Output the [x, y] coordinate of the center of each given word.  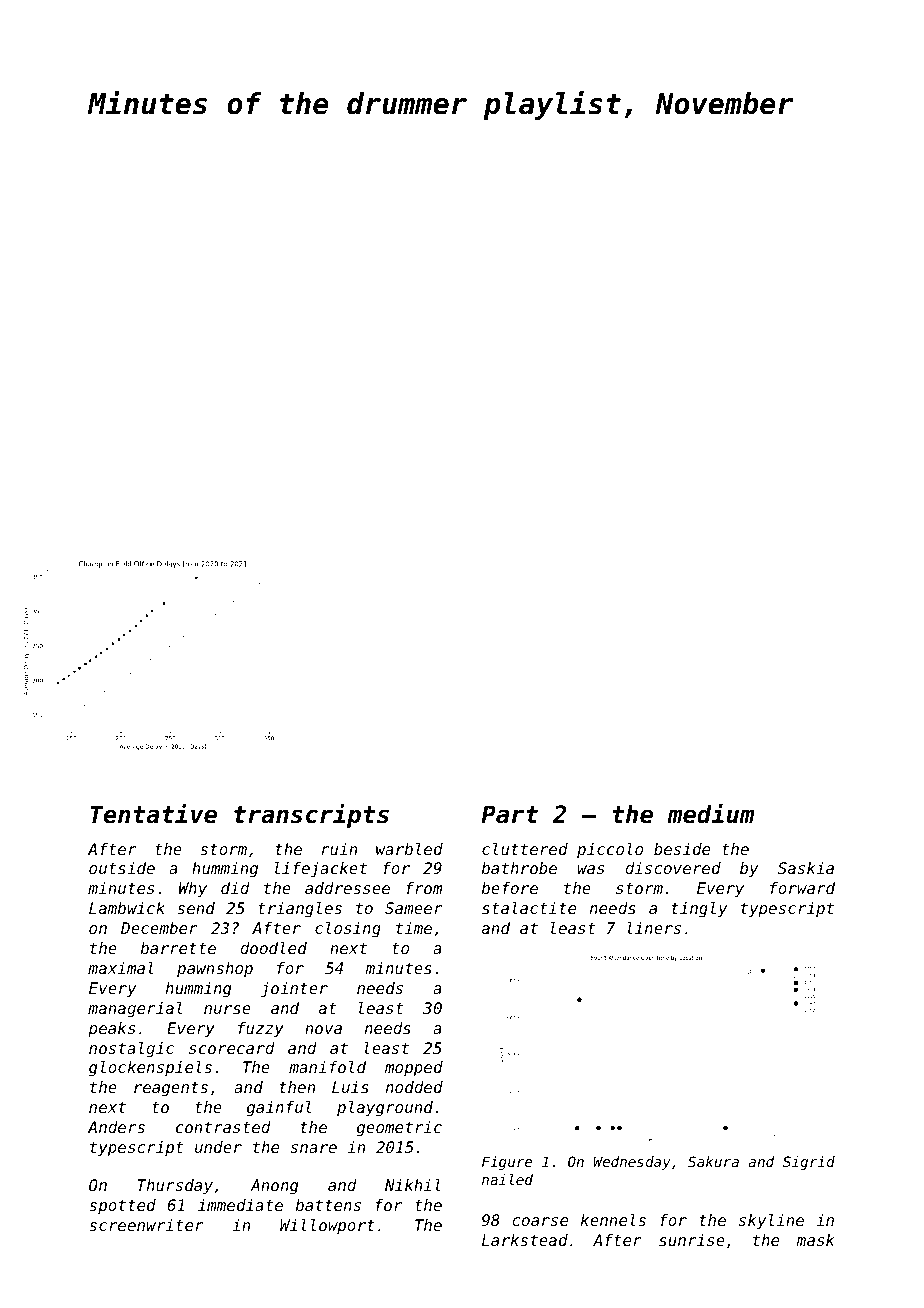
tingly [699, 910]
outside [122, 868]
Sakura [713, 1161]
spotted [122, 1206]
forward [802, 888]
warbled [409, 849]
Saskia [806, 868]
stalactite [529, 908]
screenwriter [146, 1225]
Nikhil [413, 1185]
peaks [111, 1030]
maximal [121, 968]
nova [323, 1029]
